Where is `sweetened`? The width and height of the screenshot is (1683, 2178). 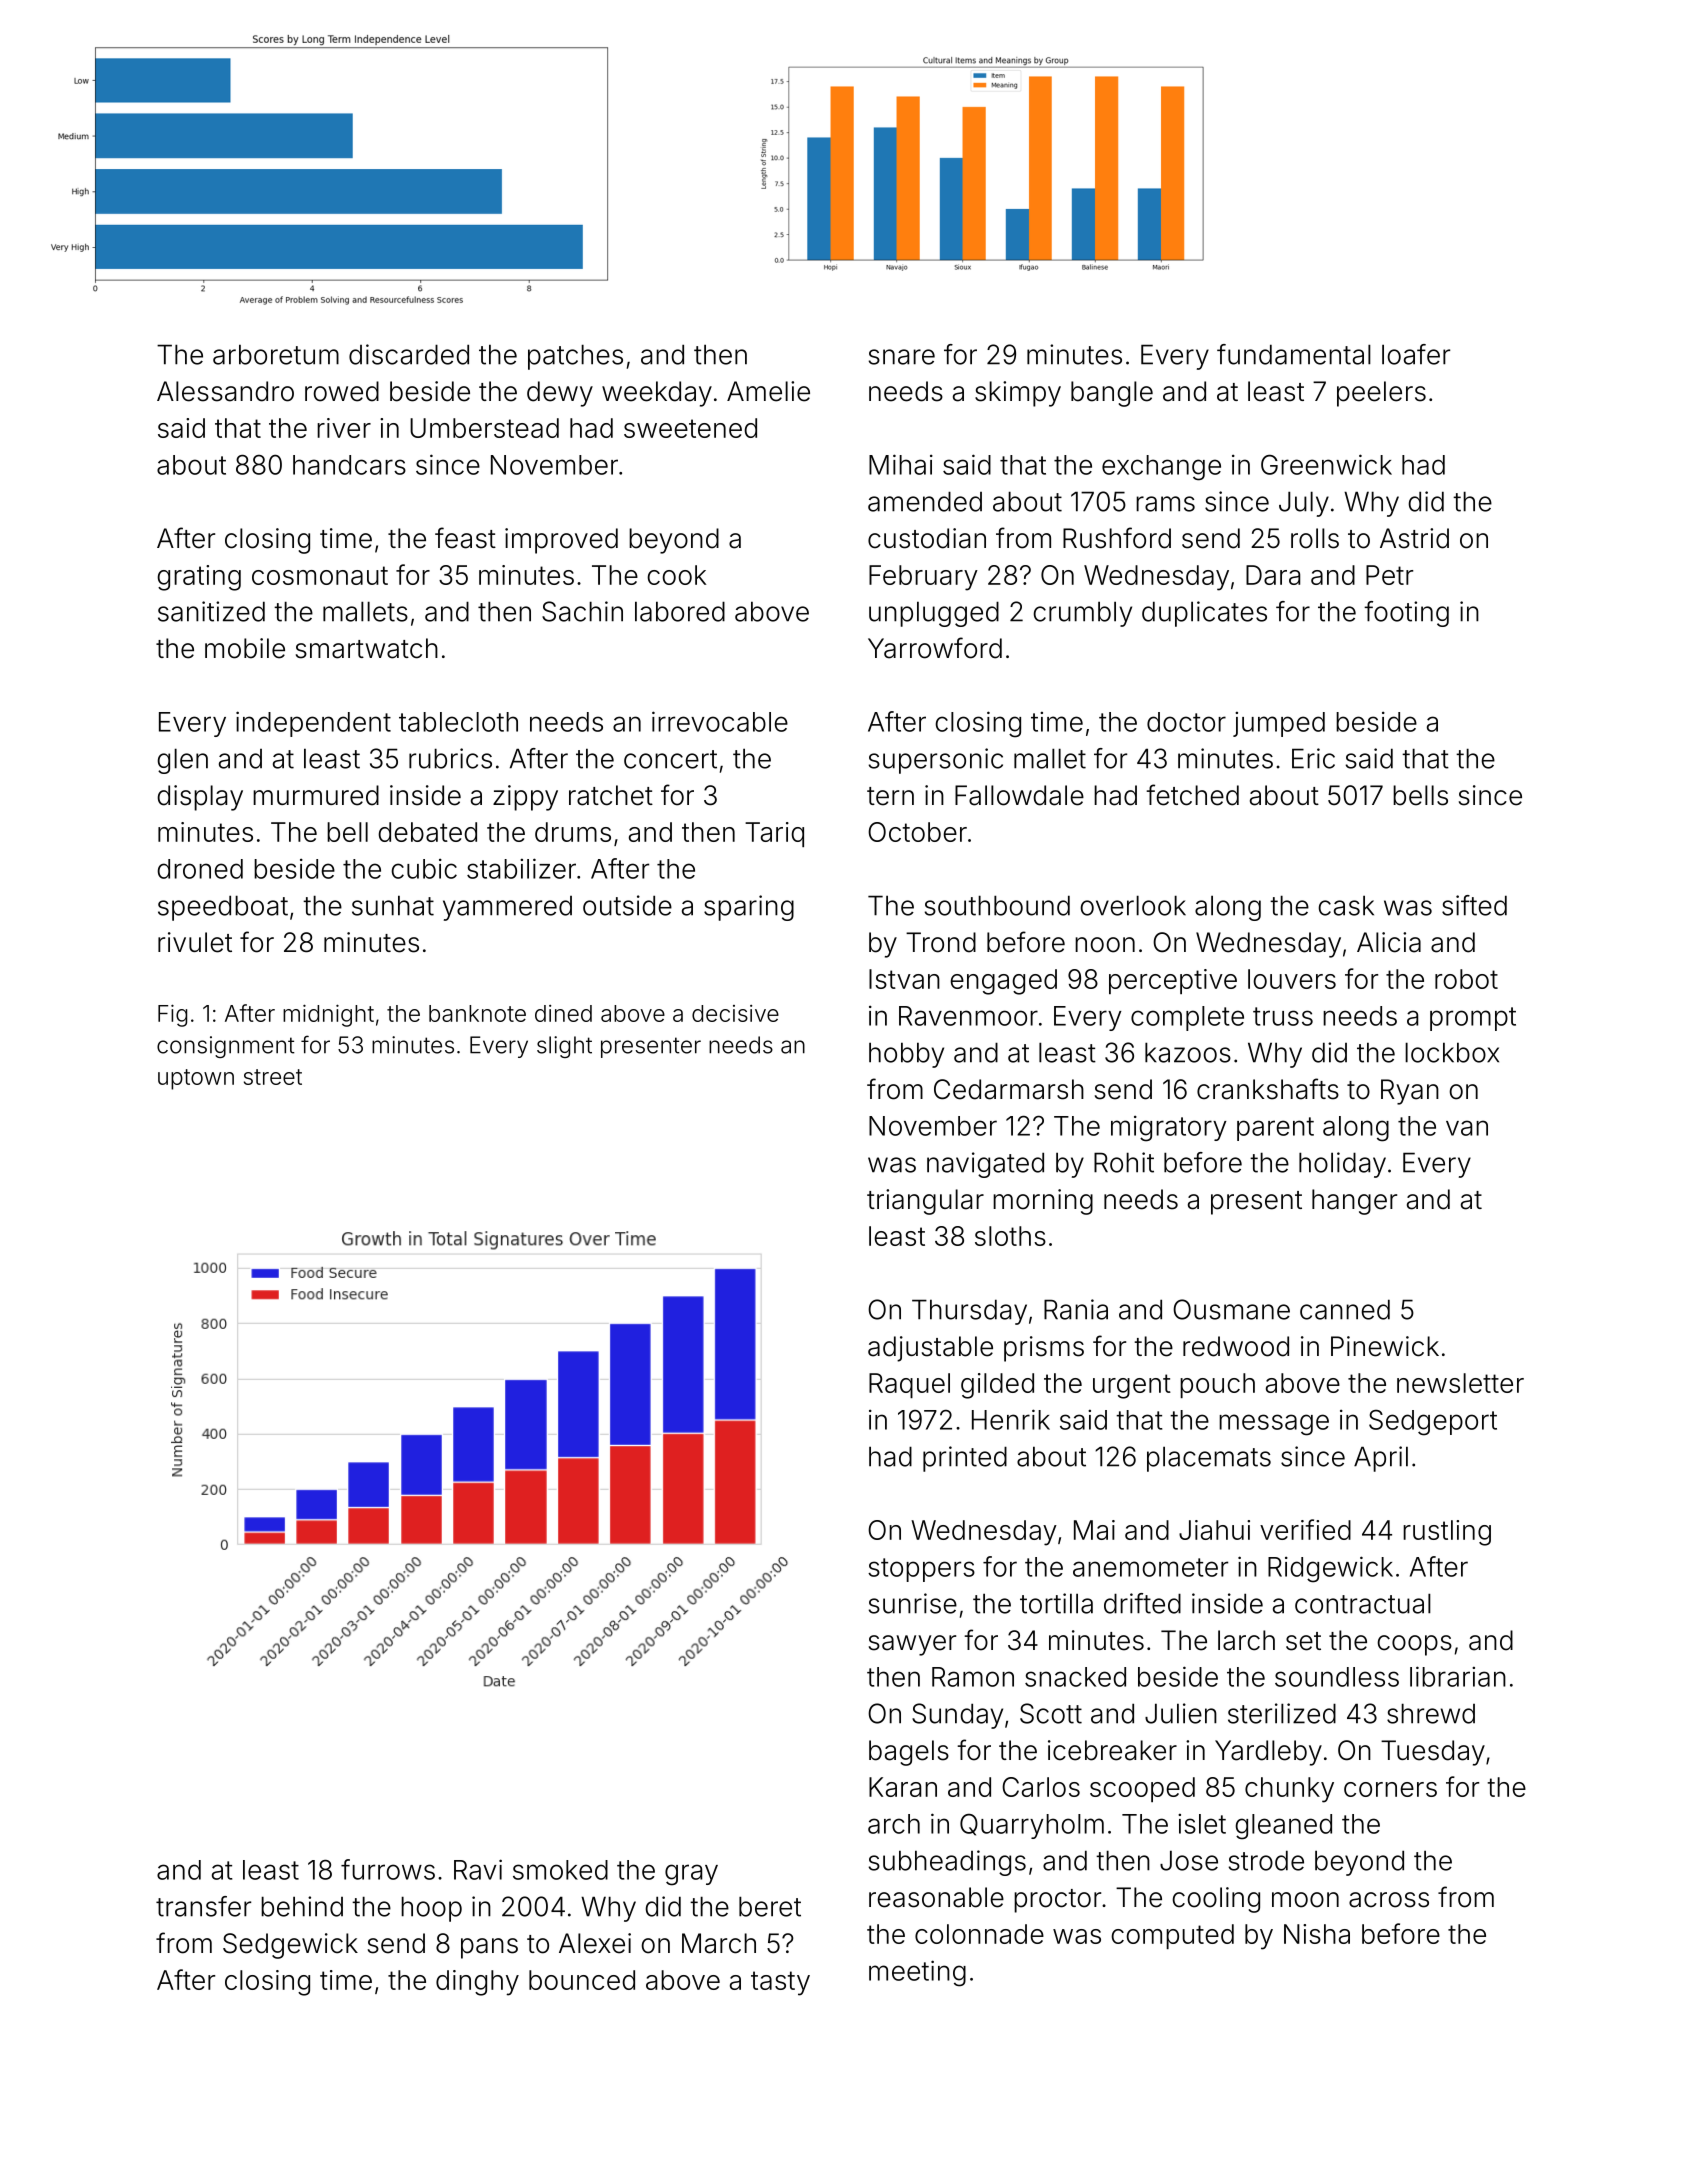
sweetened is located at coordinates (690, 428).
